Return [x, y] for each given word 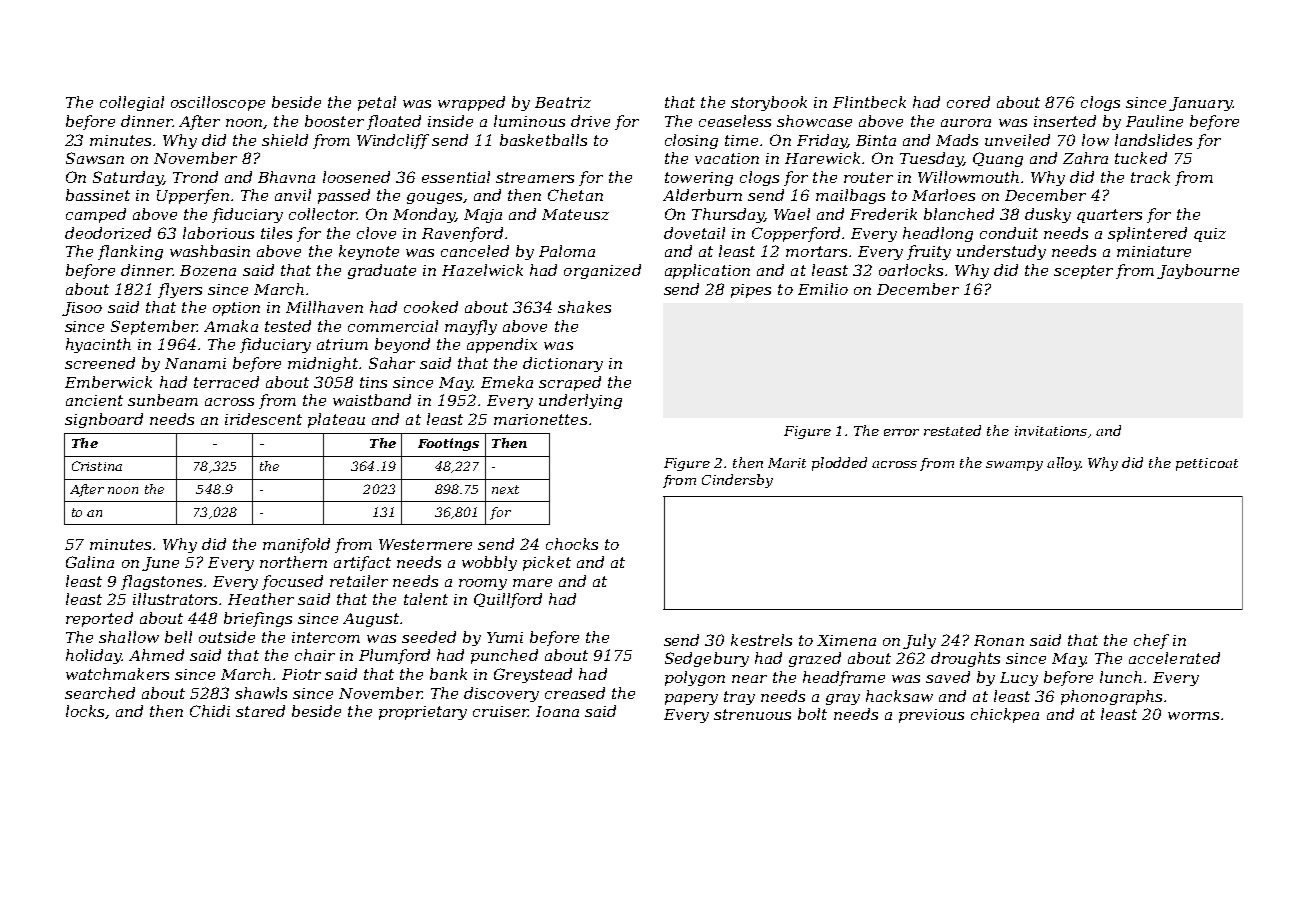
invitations [1051, 431]
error [901, 432]
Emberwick [108, 382]
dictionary [563, 364]
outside [227, 637]
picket [547, 563]
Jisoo [82, 309]
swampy [1014, 466]
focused [292, 582]
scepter [1083, 272]
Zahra [1085, 158]
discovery [501, 694]
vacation [727, 158]
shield [285, 140]
